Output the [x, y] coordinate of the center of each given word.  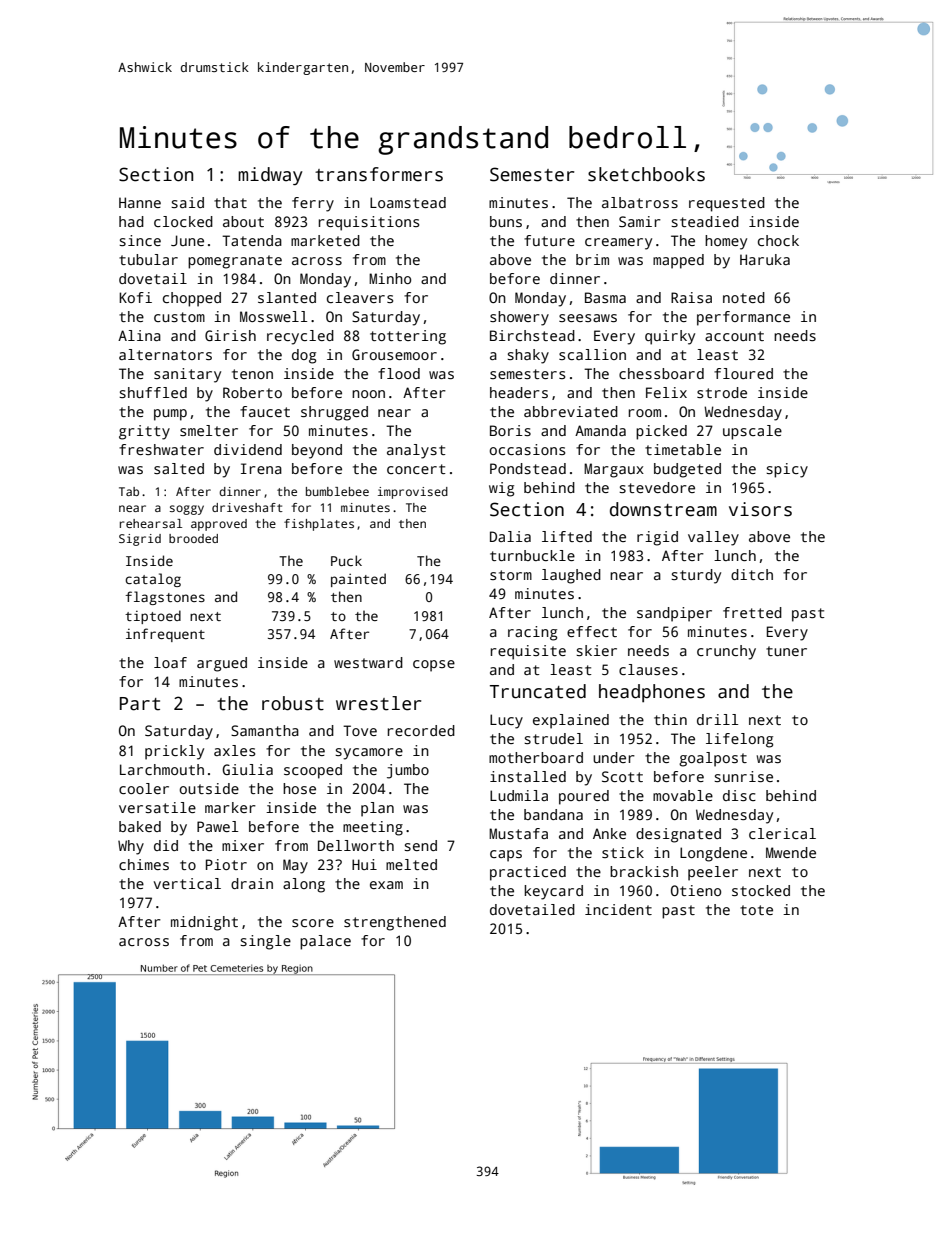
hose [299, 788]
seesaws [588, 318]
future [549, 240]
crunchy [726, 652]
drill [717, 719]
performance [743, 318]
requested [727, 204]
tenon [252, 374]
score [313, 923]
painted [358, 580]
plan [377, 809]
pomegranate [235, 262]
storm [511, 575]
